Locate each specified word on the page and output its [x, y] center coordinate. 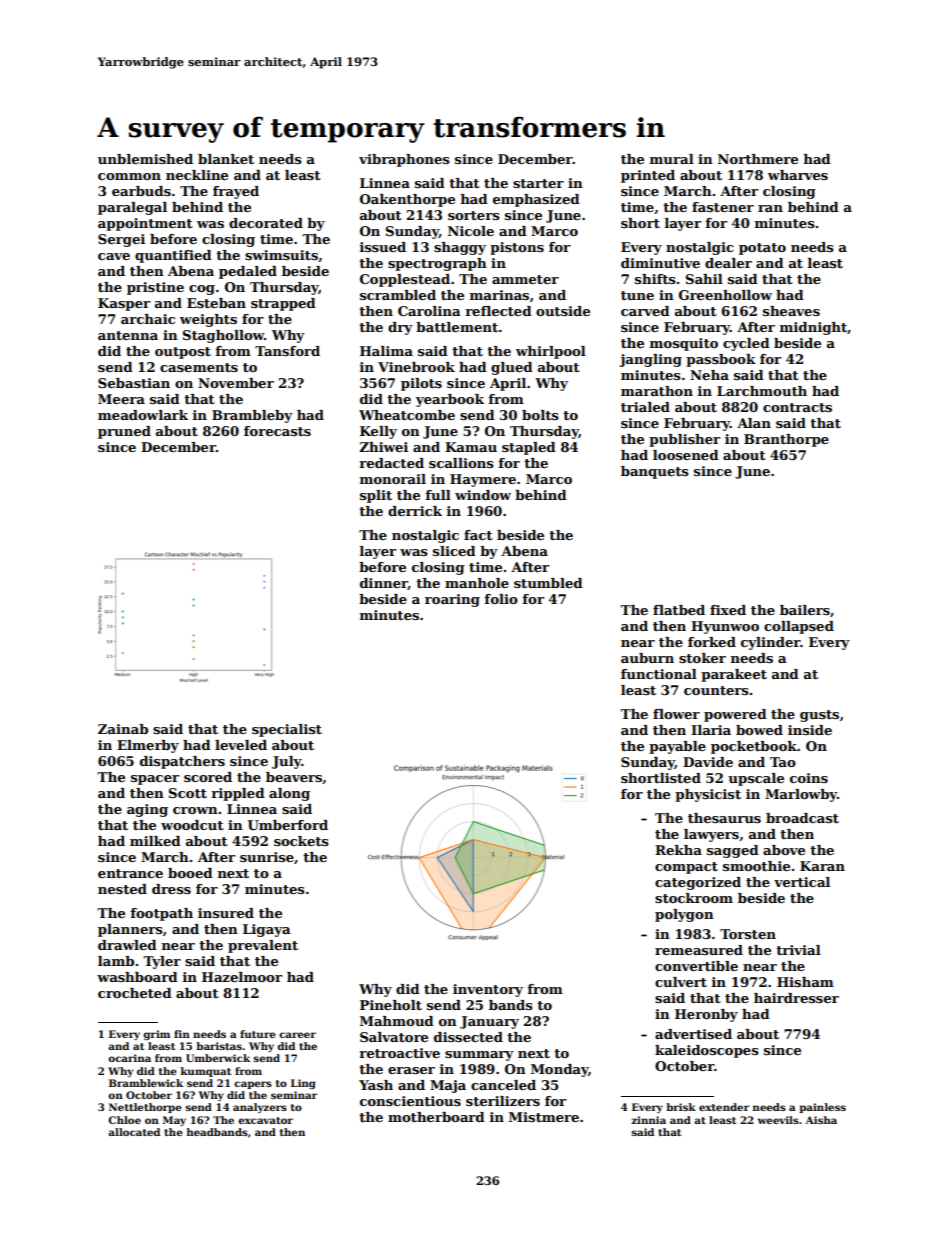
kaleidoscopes [707, 1051]
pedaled [248, 272]
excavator [265, 1120]
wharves [798, 175]
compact [686, 868]
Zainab [123, 729]
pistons [517, 248]
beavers [294, 777]
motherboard [436, 1117]
